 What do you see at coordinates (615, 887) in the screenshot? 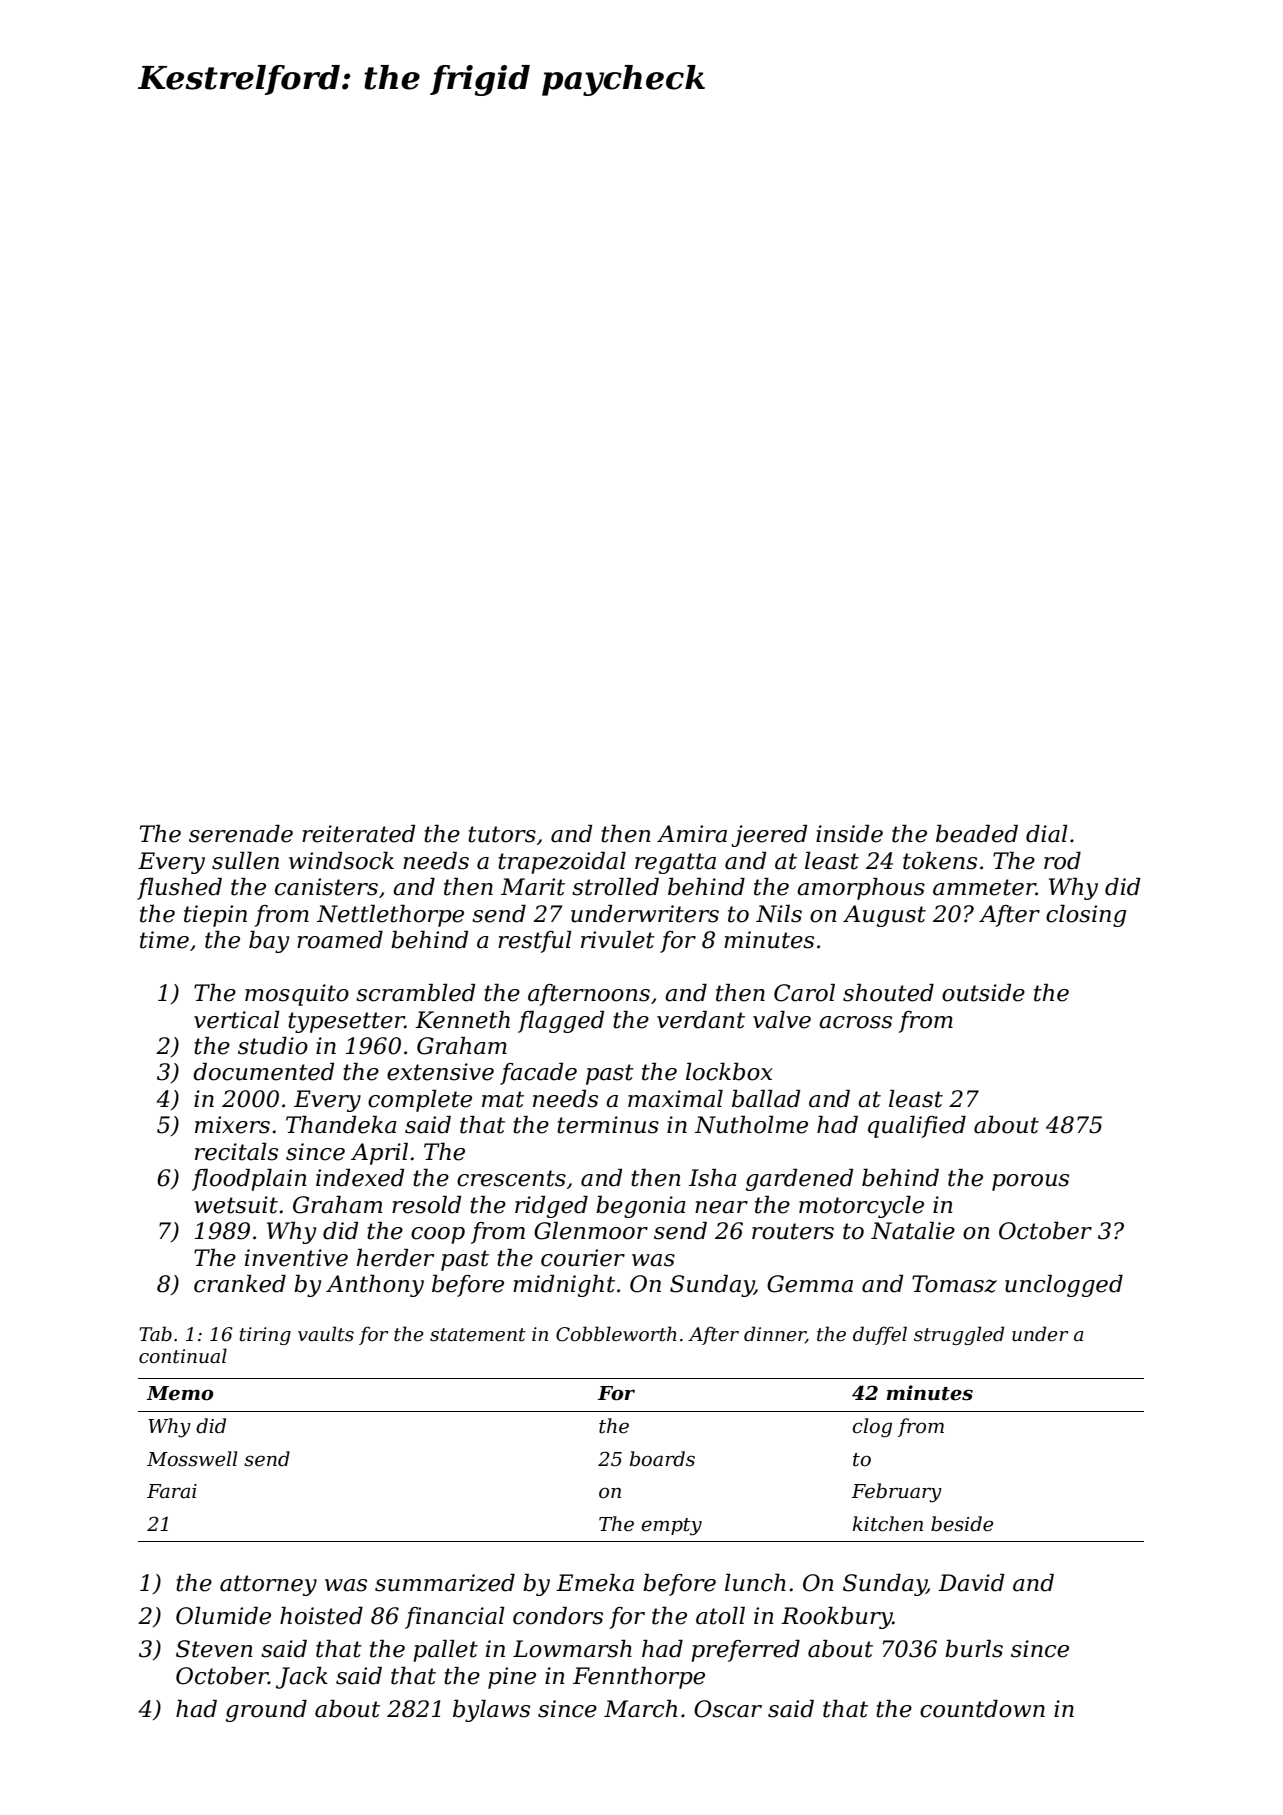
I see `strolled` at bounding box center [615, 887].
